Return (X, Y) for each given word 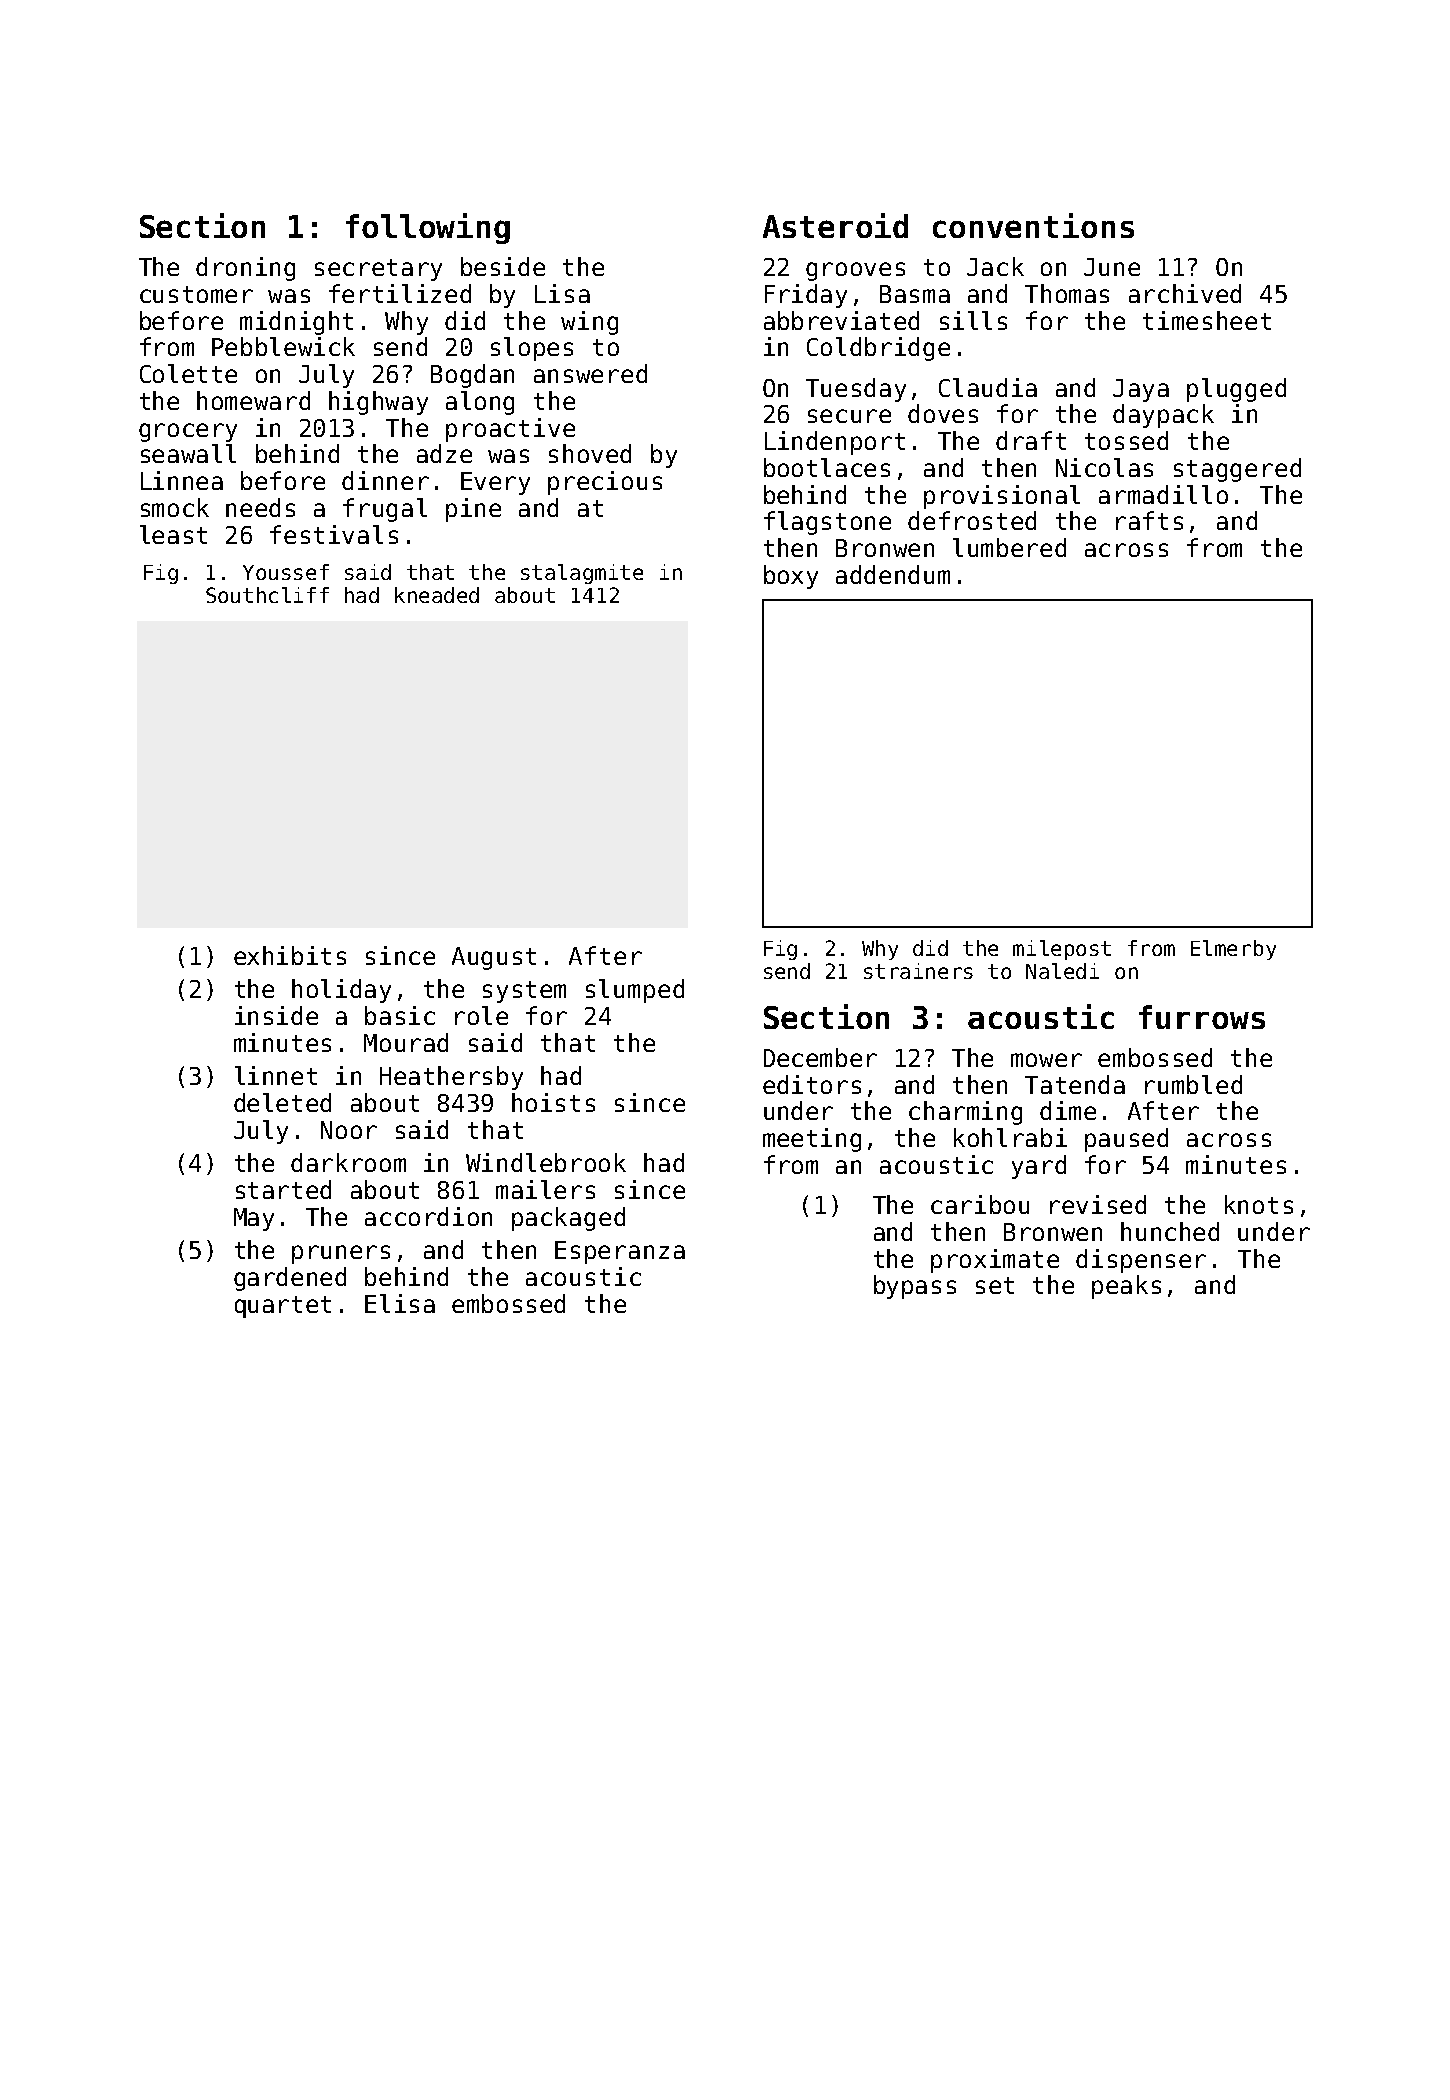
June (1112, 267)
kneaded (437, 595)
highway (378, 403)
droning (245, 269)
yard (1039, 1167)
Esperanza (620, 1252)
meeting (812, 1140)
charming (965, 1113)
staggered (1237, 470)
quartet (283, 1307)
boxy (791, 577)
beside (503, 266)
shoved (590, 453)
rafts (1149, 520)
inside (276, 1015)
